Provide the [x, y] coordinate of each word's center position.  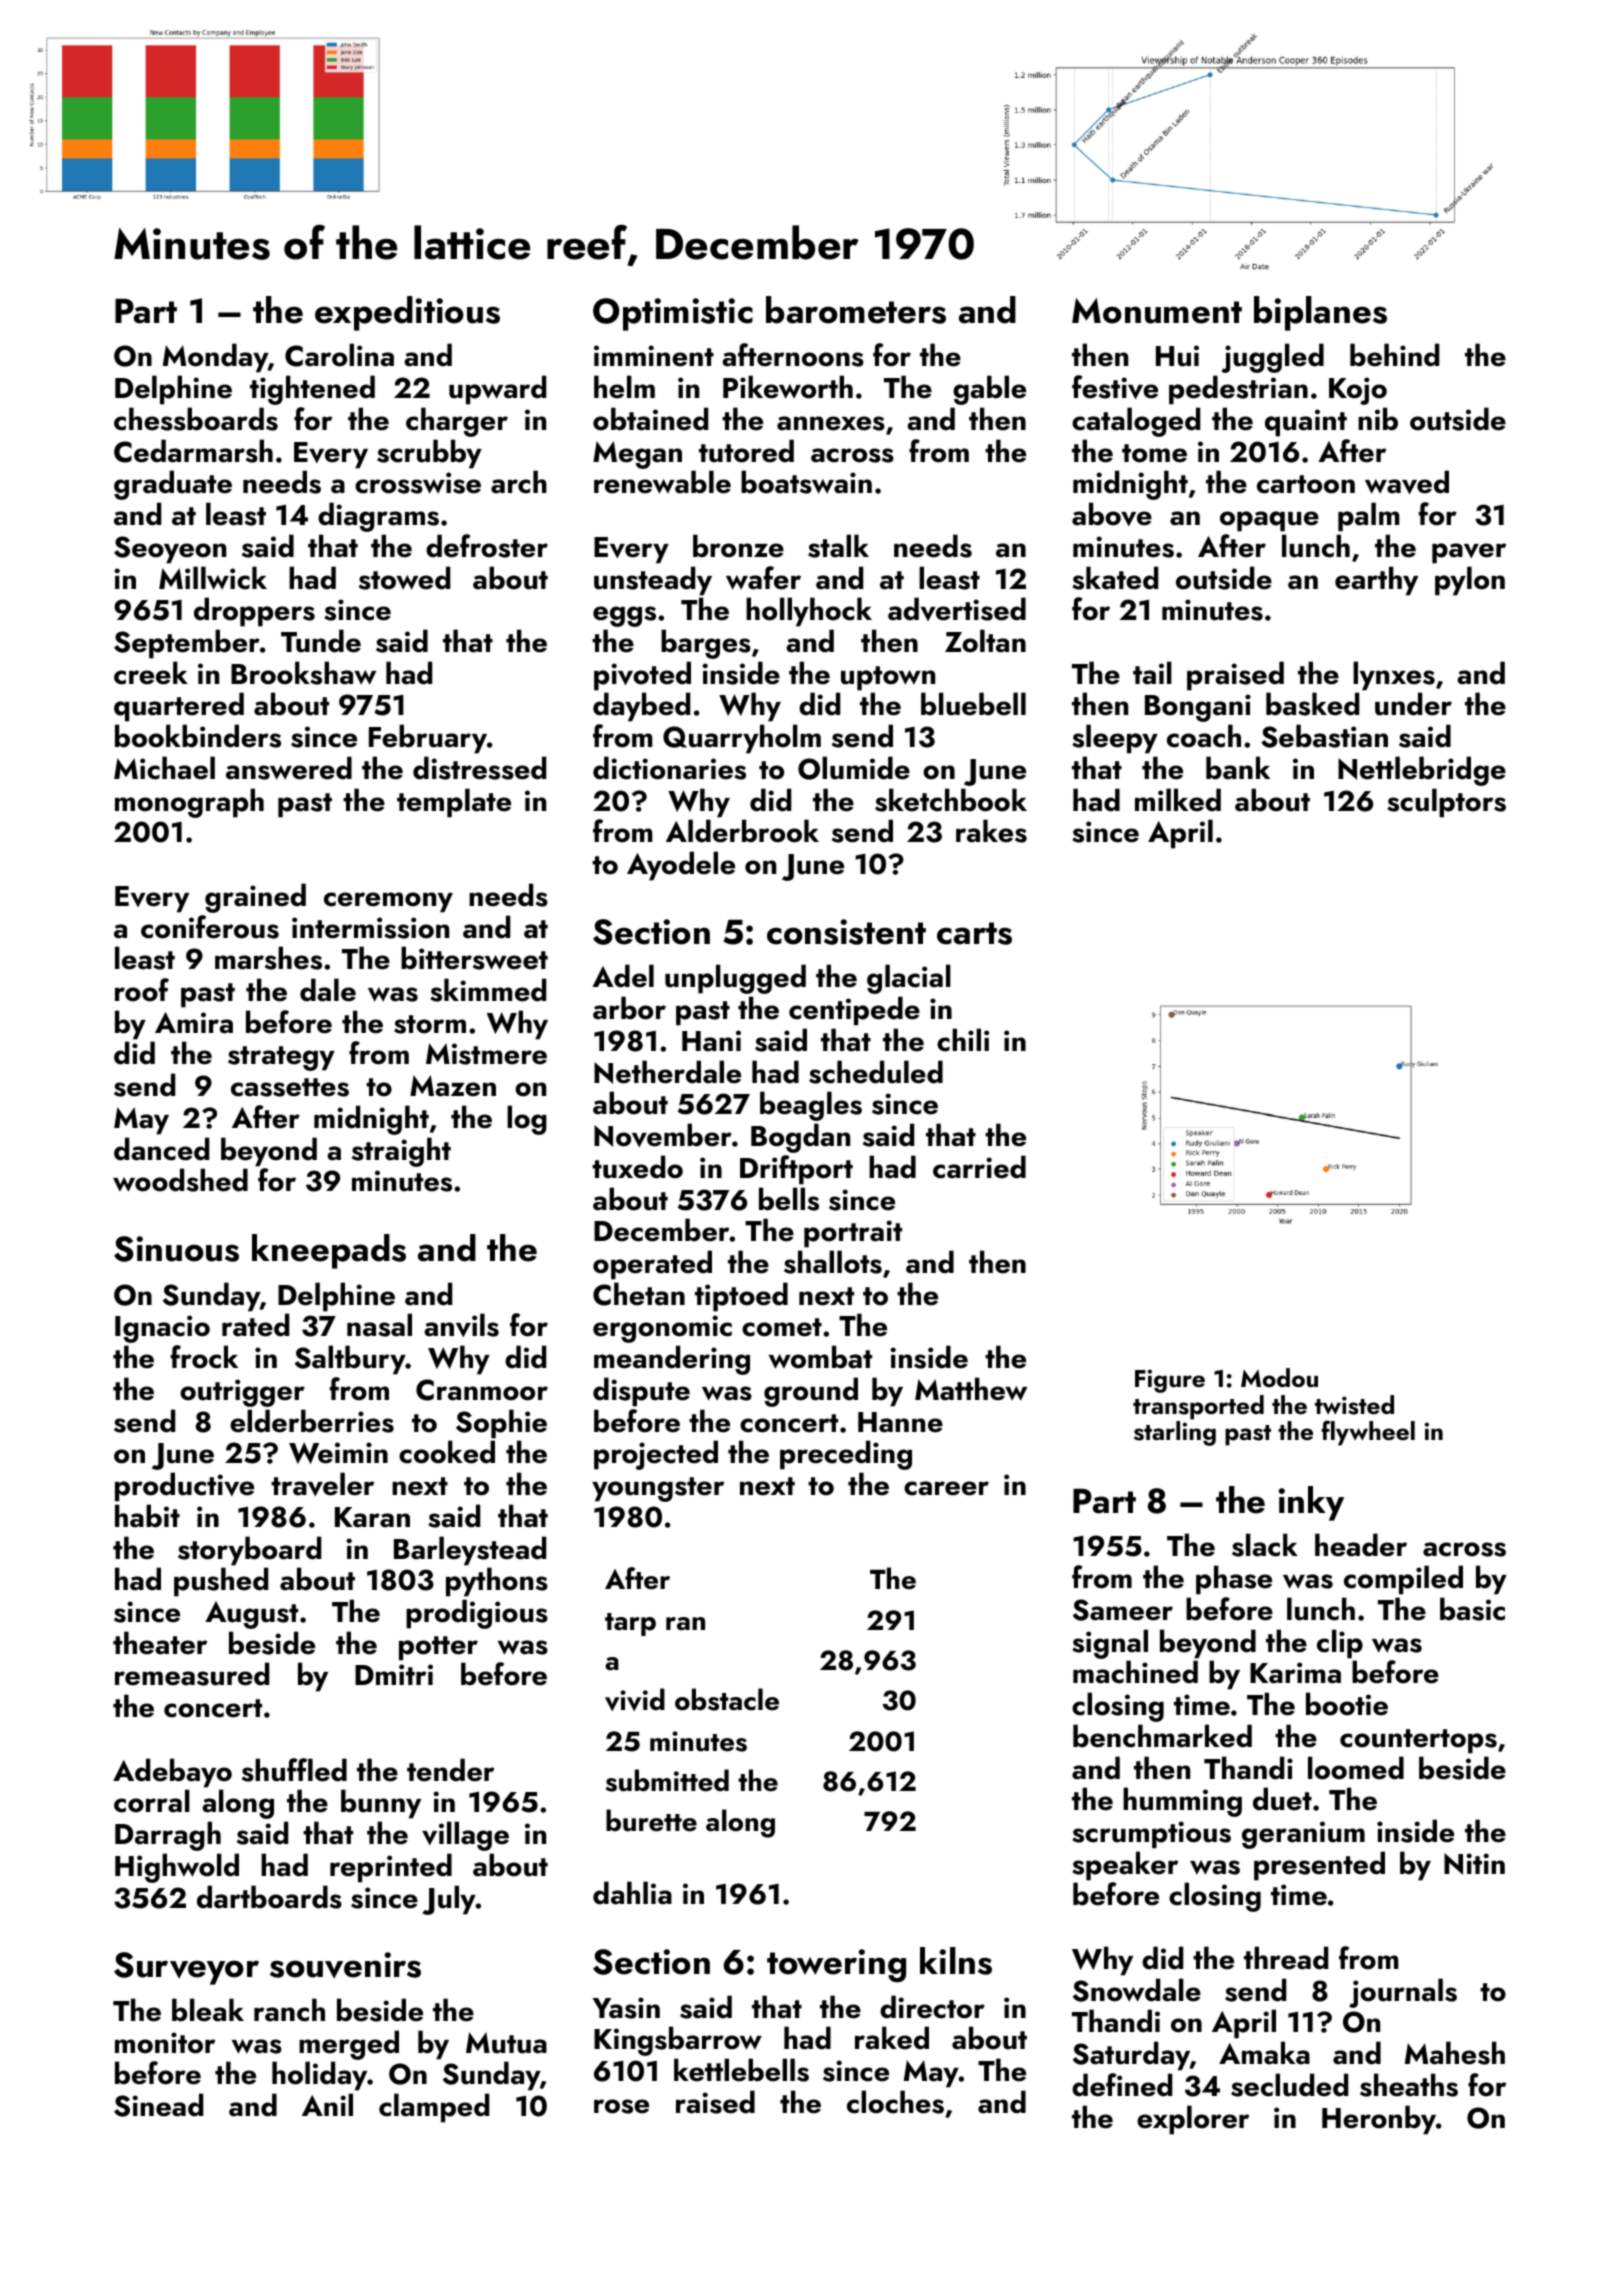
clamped [434, 2108]
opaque [1269, 521]
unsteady [653, 581]
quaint [1306, 423]
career [946, 1488]
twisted [1354, 1405]
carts [974, 933]
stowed [404, 578]
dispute [641, 1392]
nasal [379, 1325]
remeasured [192, 1674]
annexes [831, 423]
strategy [281, 1058]
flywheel [1368, 1433]
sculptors [1446, 803]
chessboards [196, 419]
